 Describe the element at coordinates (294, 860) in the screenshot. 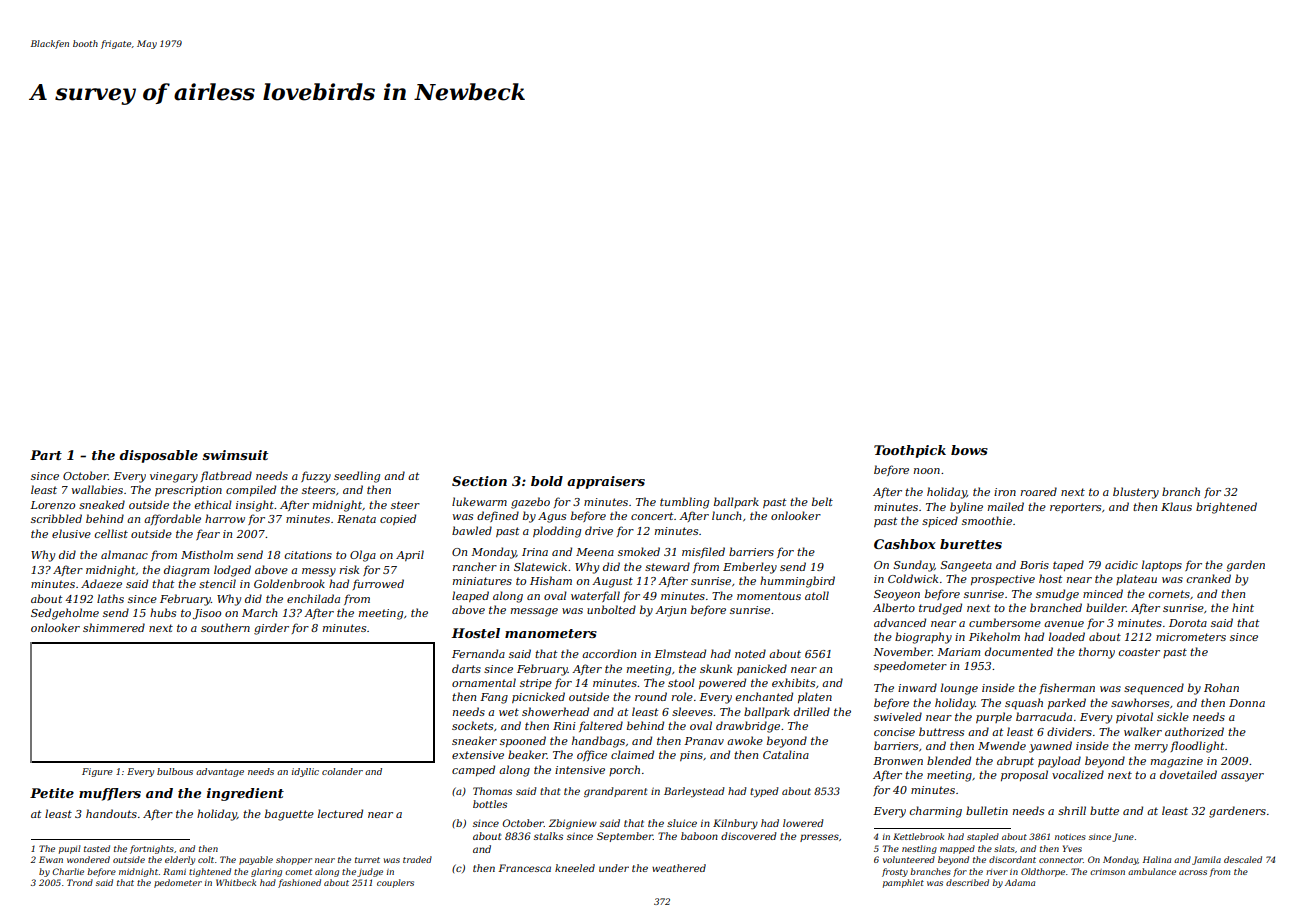

I see `shopper` at that location.
